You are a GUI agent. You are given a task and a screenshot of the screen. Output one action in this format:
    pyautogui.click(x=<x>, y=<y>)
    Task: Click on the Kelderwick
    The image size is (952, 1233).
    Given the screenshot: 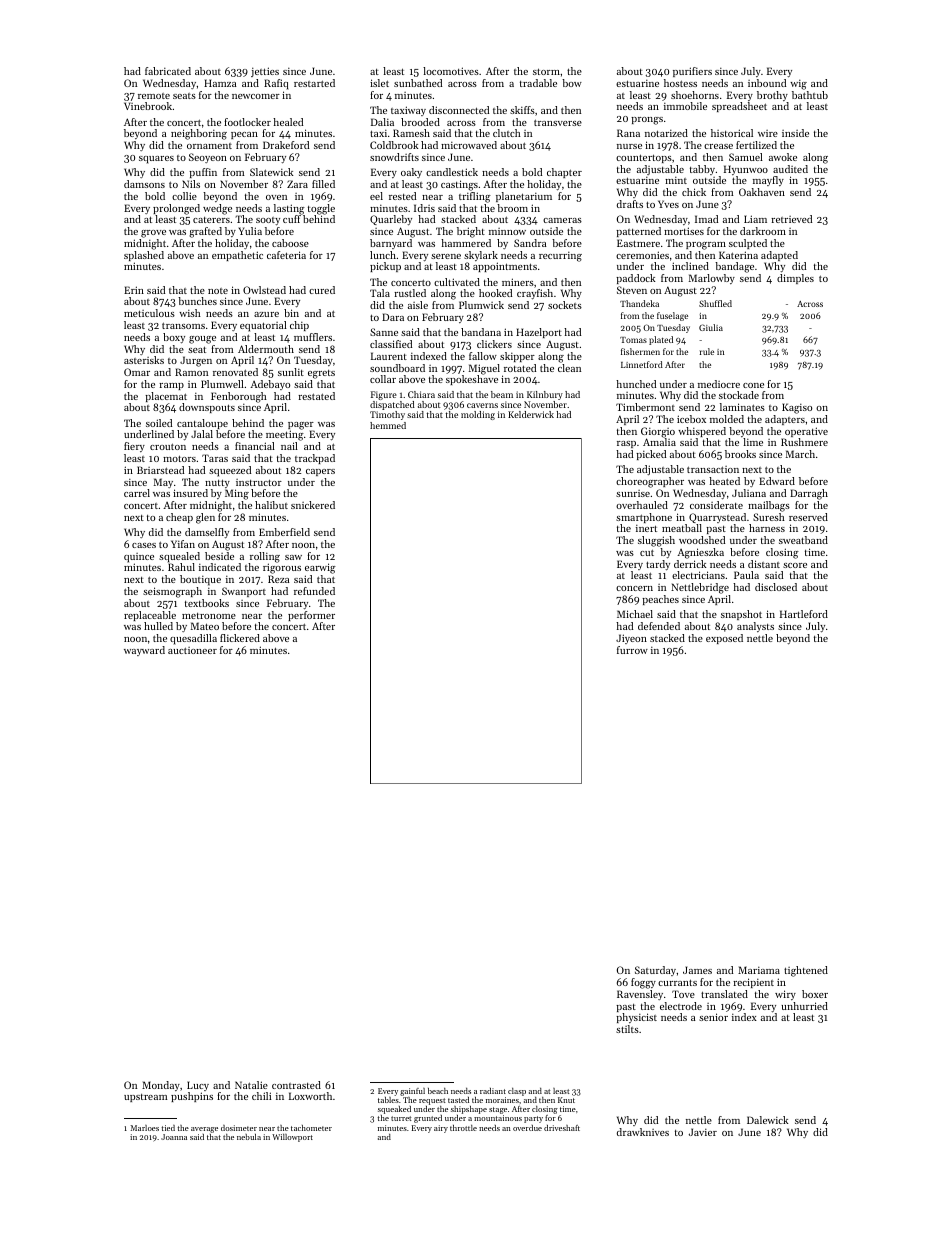 What is the action you would take?
    pyautogui.click(x=531, y=414)
